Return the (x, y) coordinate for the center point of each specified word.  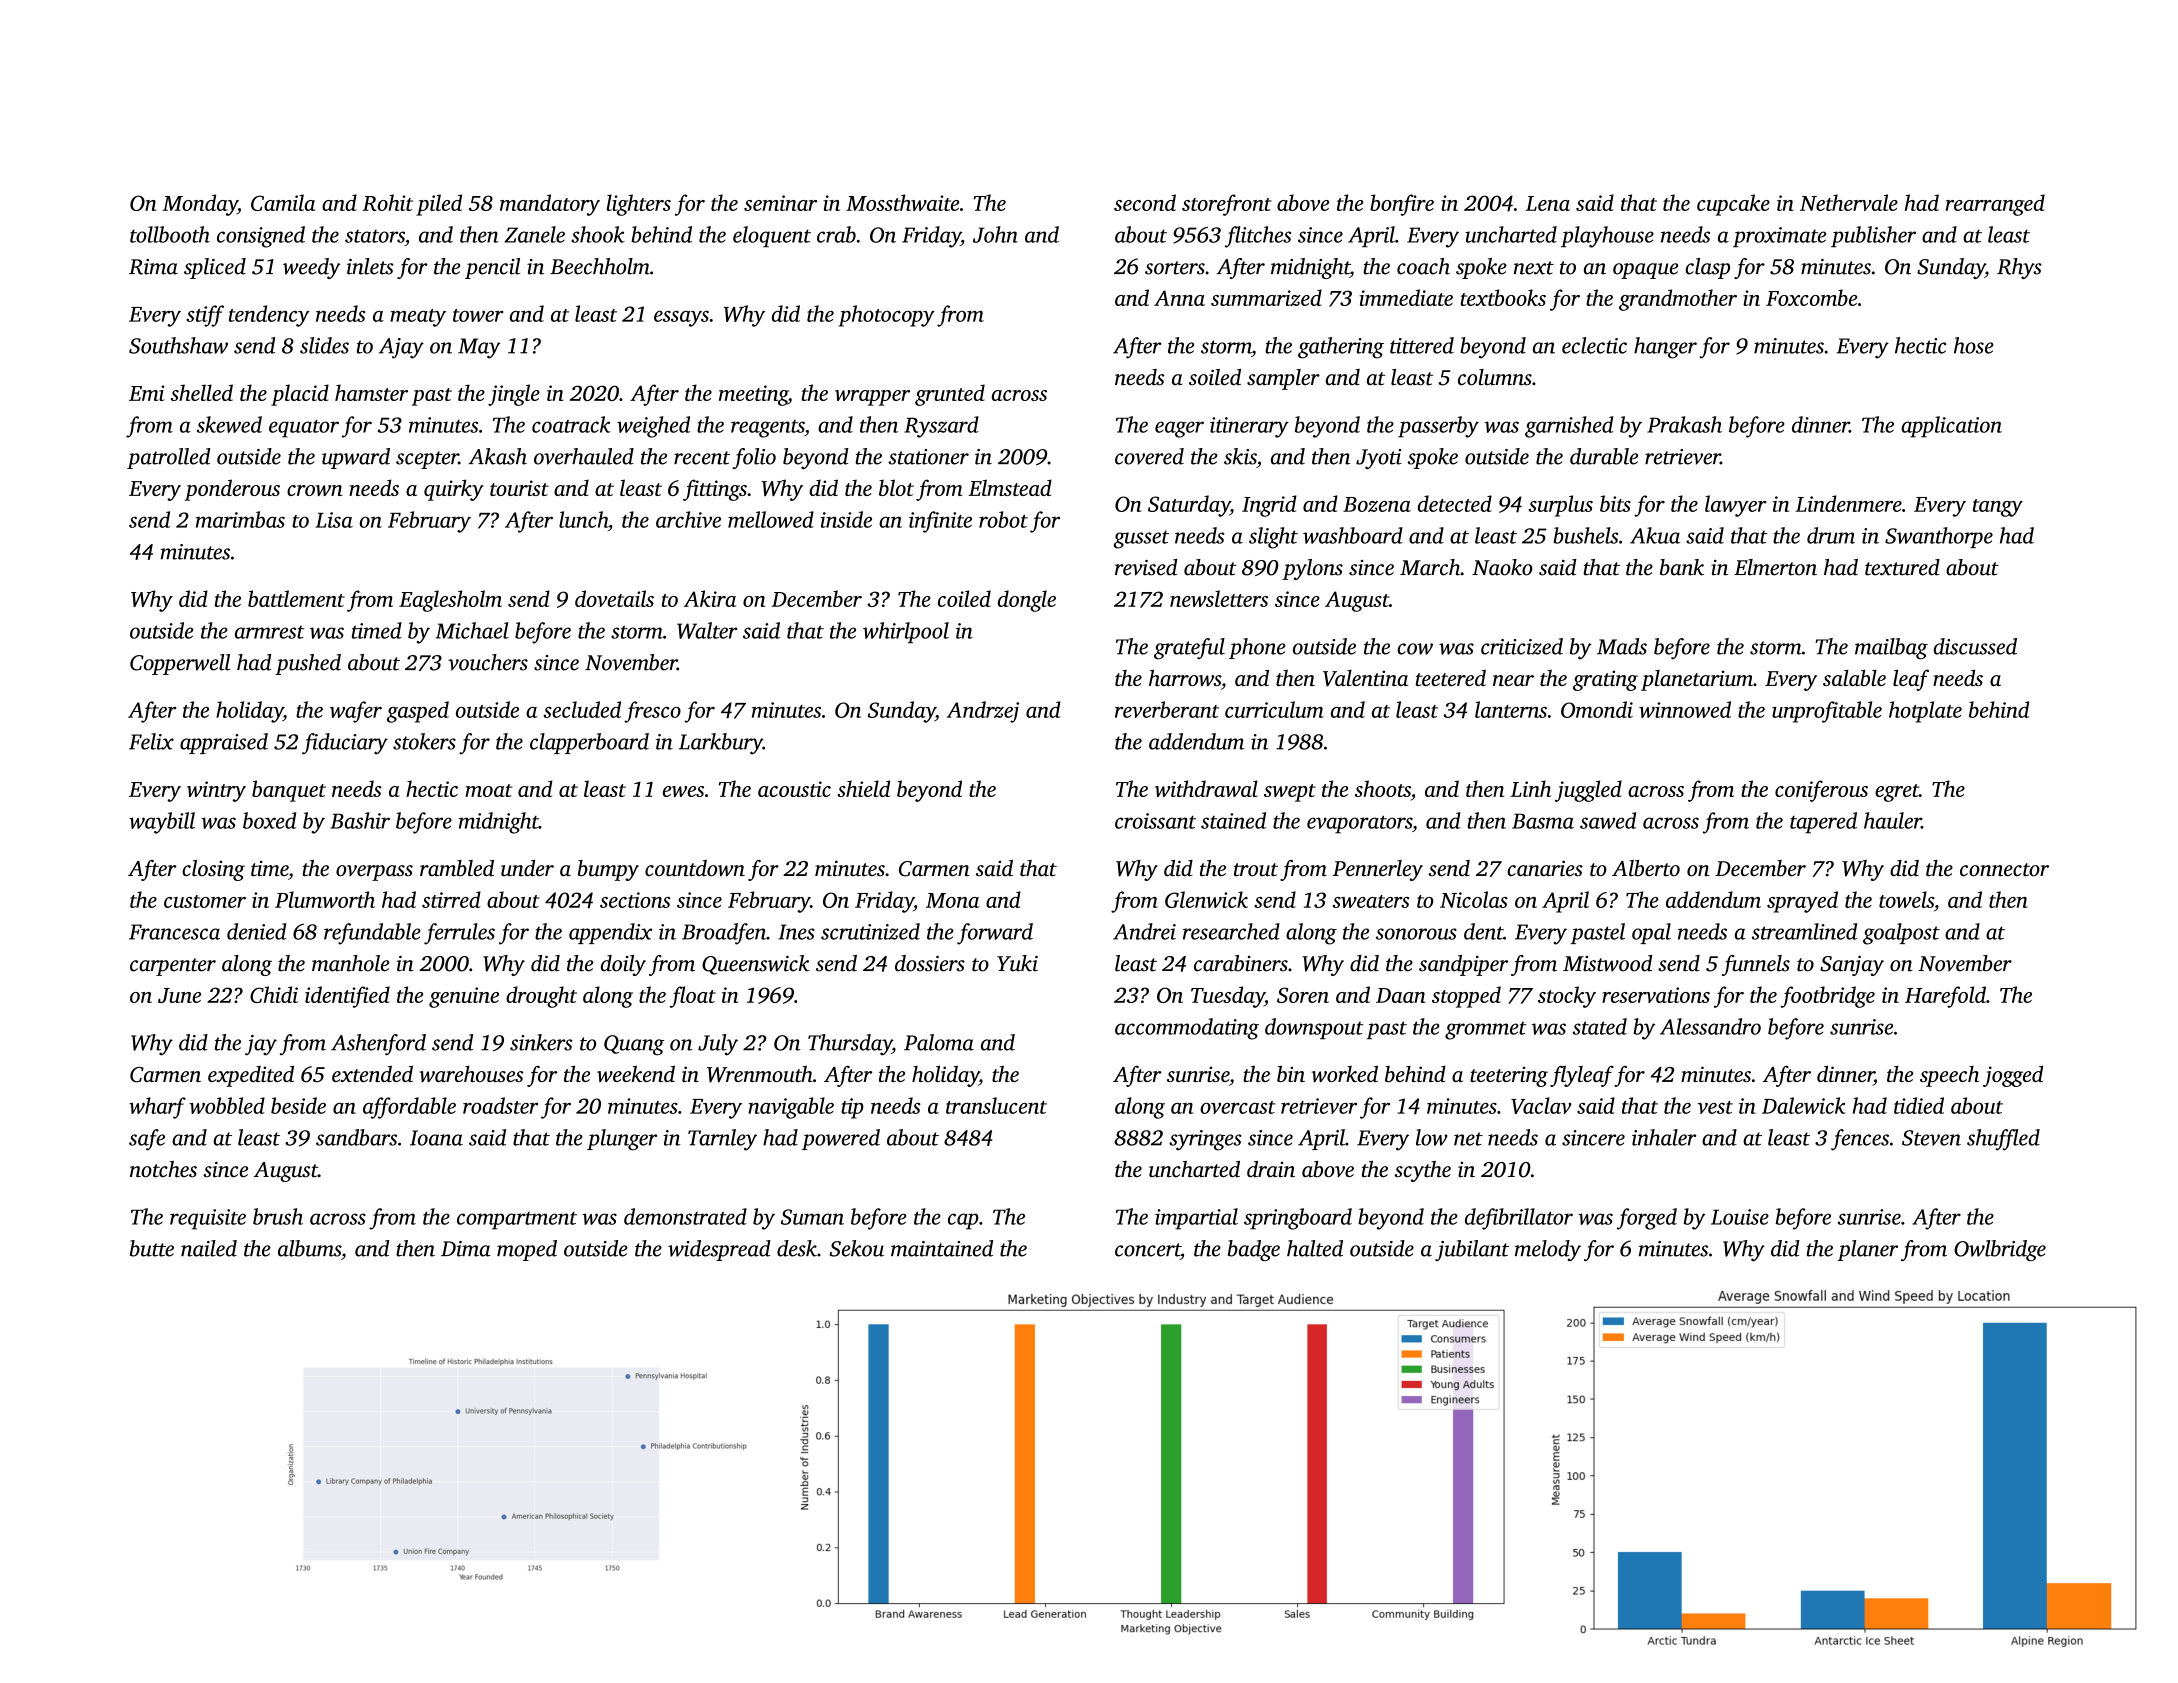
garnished (1569, 427)
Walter (707, 630)
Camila (283, 202)
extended (372, 1073)
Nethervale (1849, 202)
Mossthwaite (902, 202)
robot (1003, 519)
